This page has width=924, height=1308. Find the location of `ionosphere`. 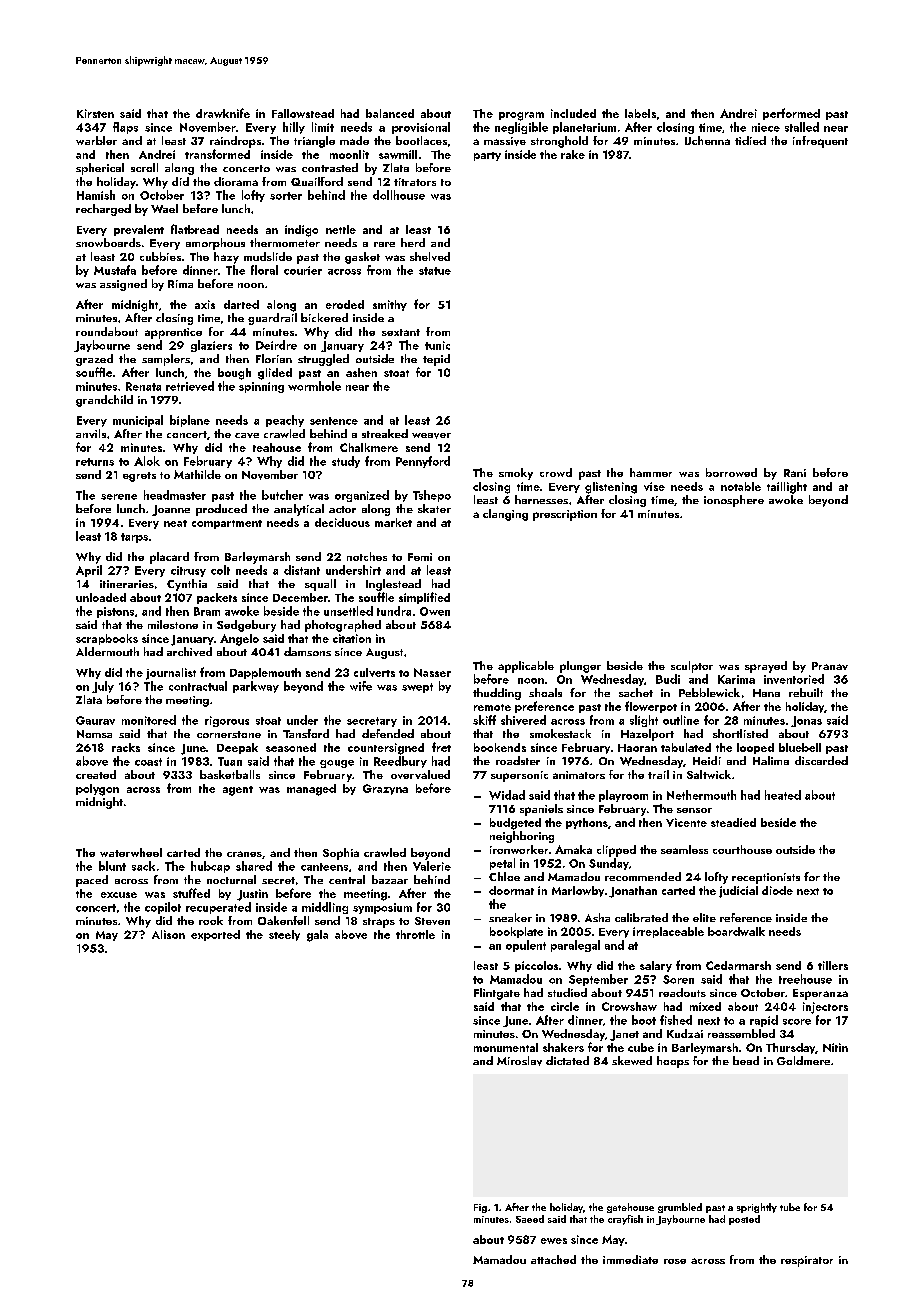

ionosphere is located at coordinates (734, 501).
